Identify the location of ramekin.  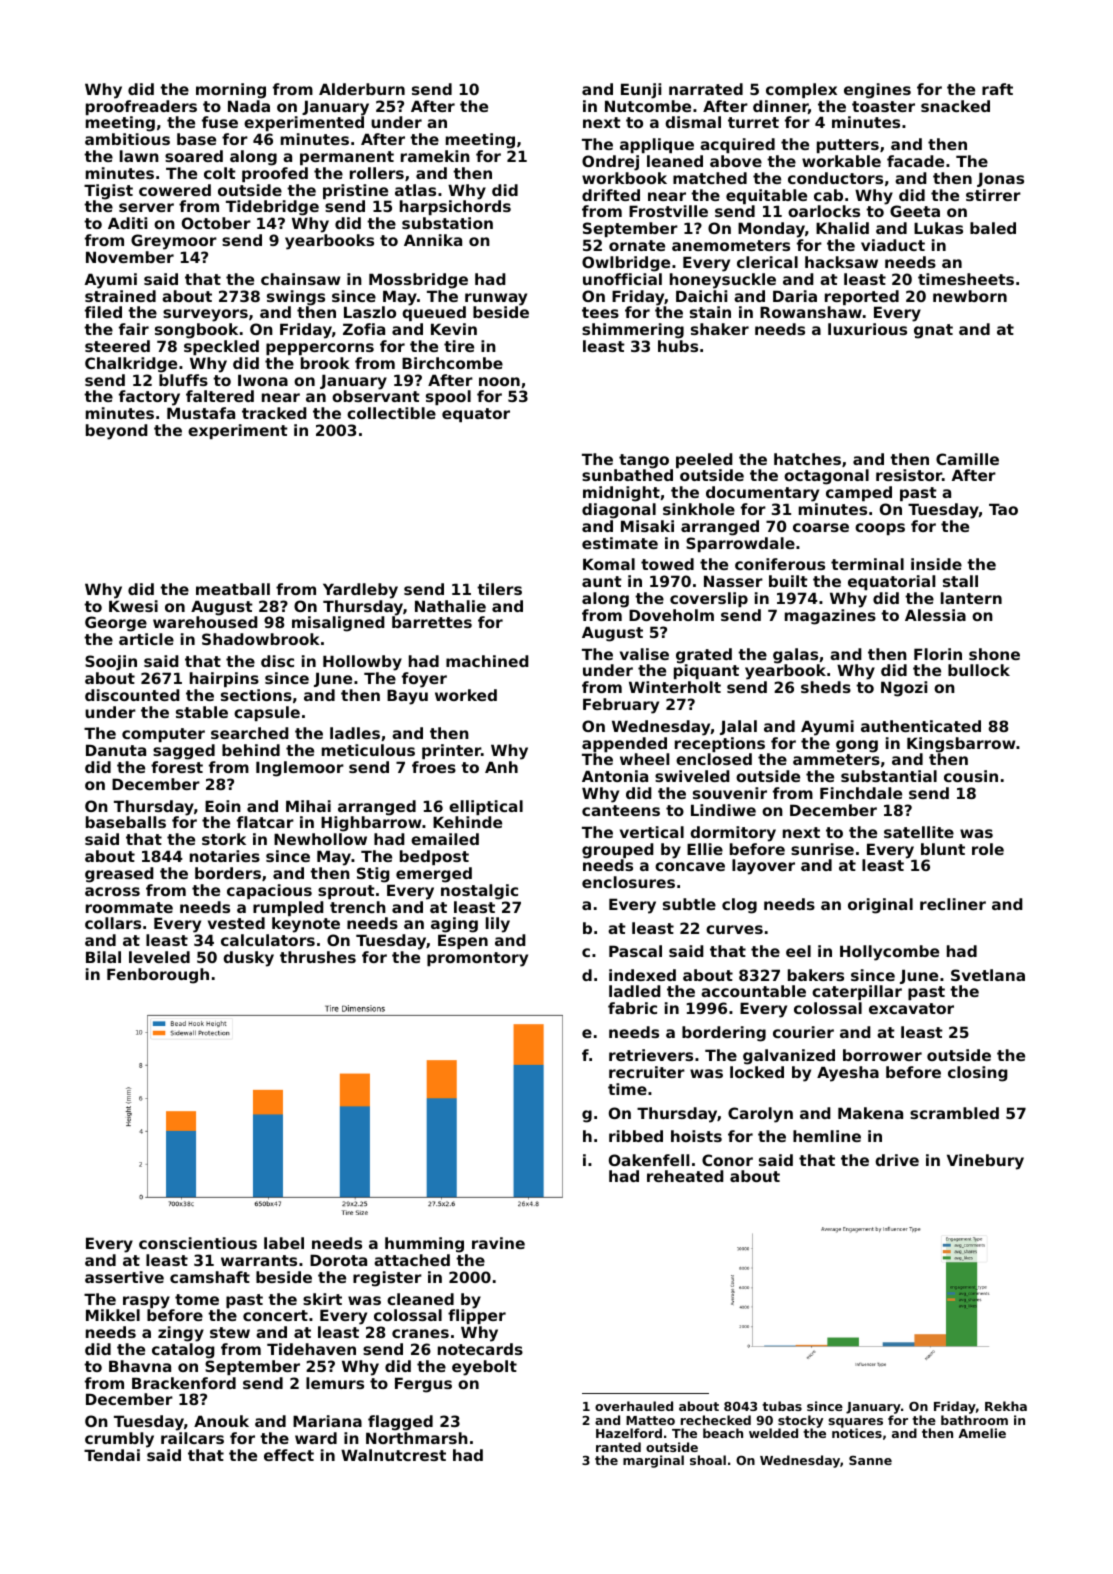
(435, 156).
